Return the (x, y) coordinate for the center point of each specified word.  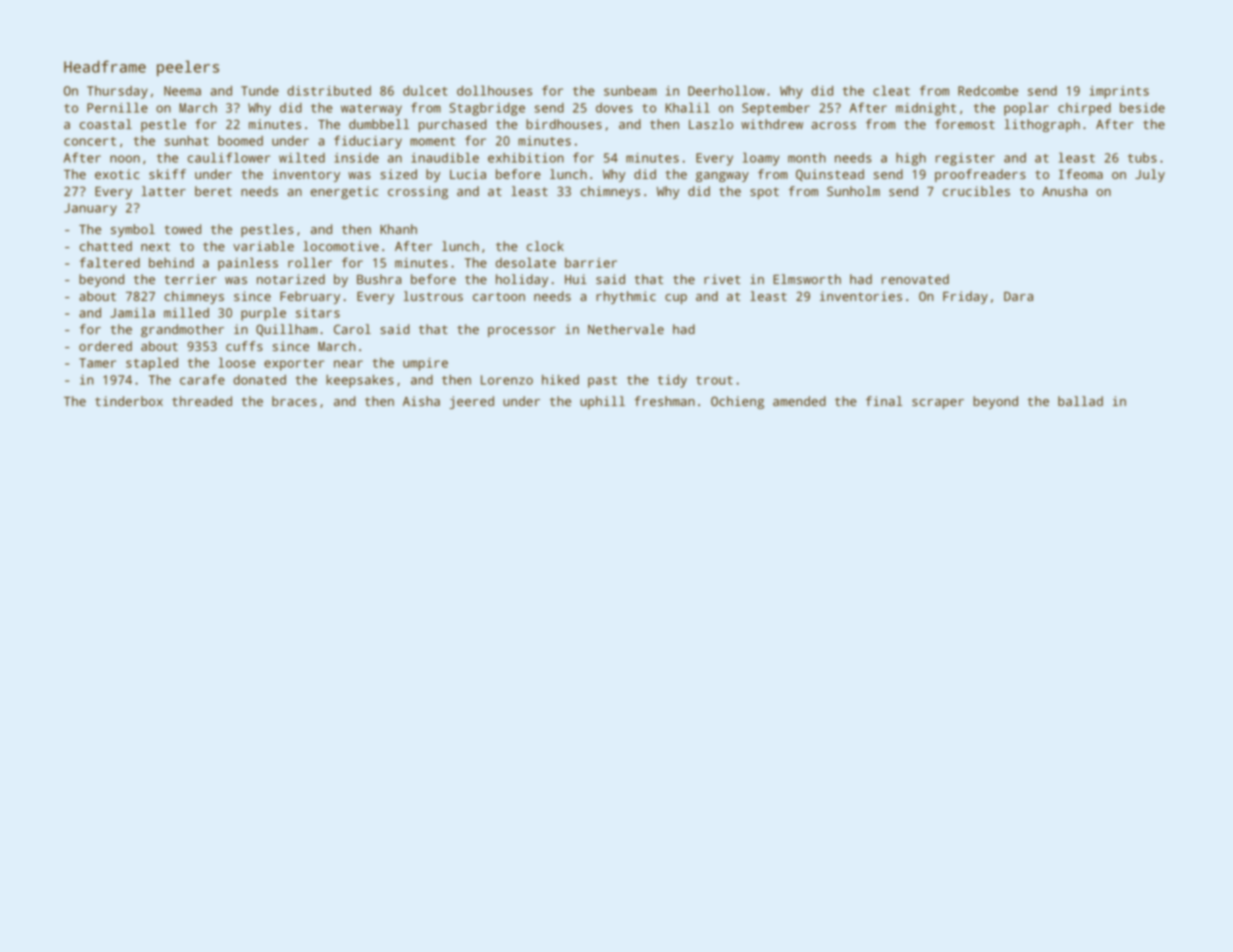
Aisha (421, 401)
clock (545, 246)
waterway (371, 110)
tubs (1142, 158)
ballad (1080, 401)
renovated (915, 279)
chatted (106, 246)
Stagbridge (487, 109)
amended (799, 401)
